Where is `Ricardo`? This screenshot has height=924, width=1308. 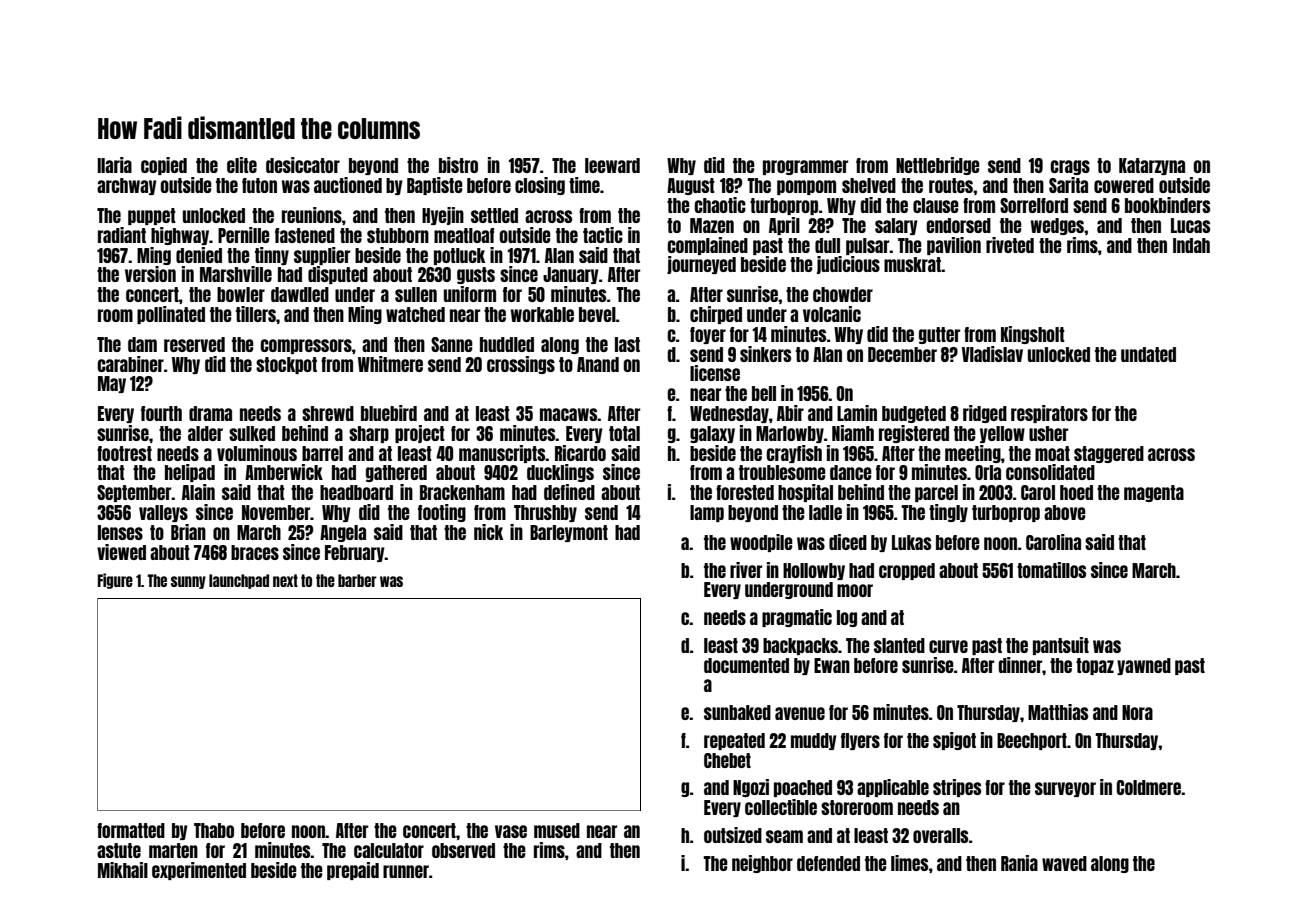
Ricardo is located at coordinates (580, 453).
